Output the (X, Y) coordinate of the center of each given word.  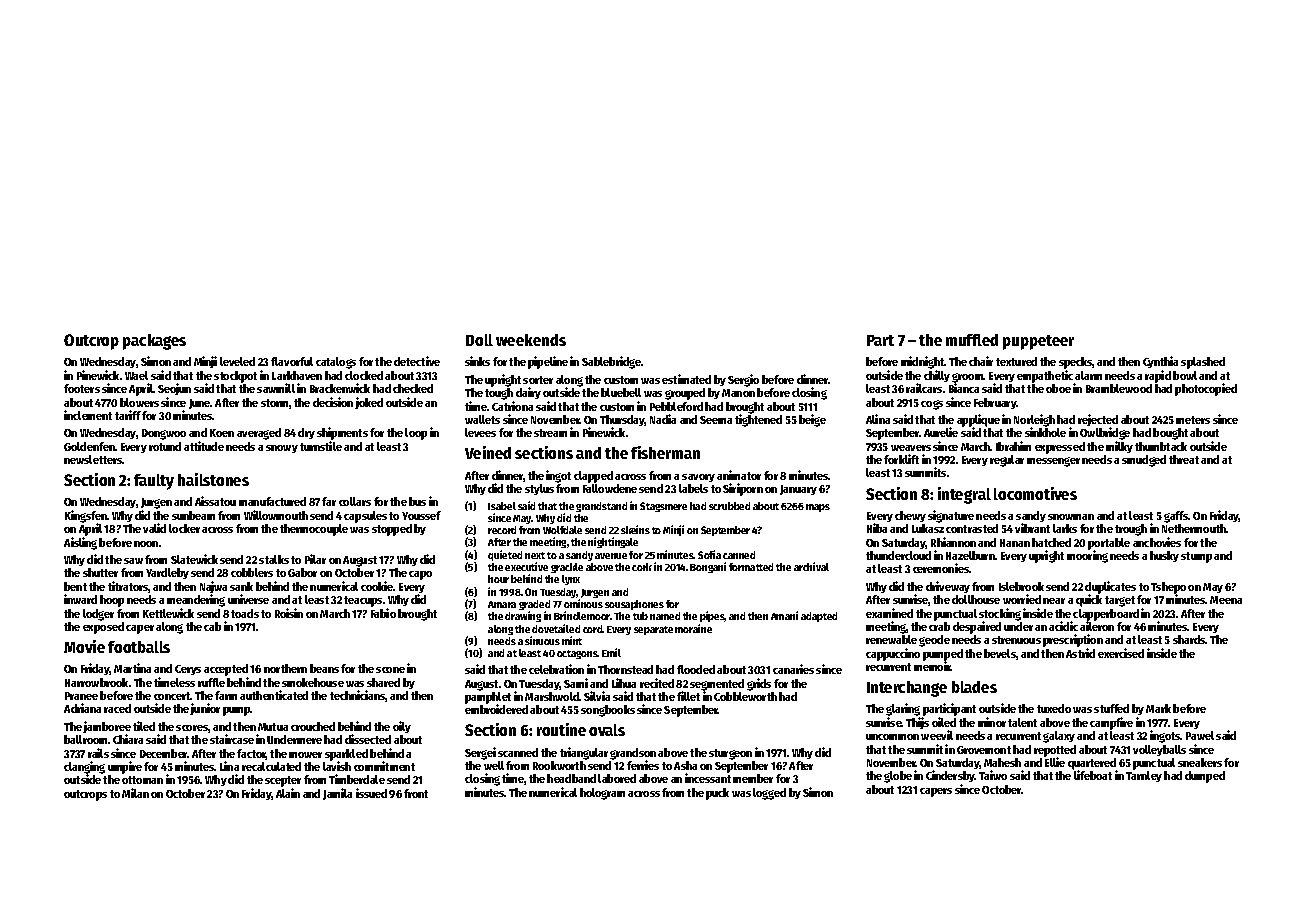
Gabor (302, 572)
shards (1189, 639)
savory (698, 478)
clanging (84, 768)
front (416, 793)
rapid (1158, 376)
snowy (282, 449)
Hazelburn (970, 555)
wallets (482, 419)
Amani (784, 615)
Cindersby (950, 776)
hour (498, 579)
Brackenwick (340, 388)
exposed (103, 628)
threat (1184, 459)
